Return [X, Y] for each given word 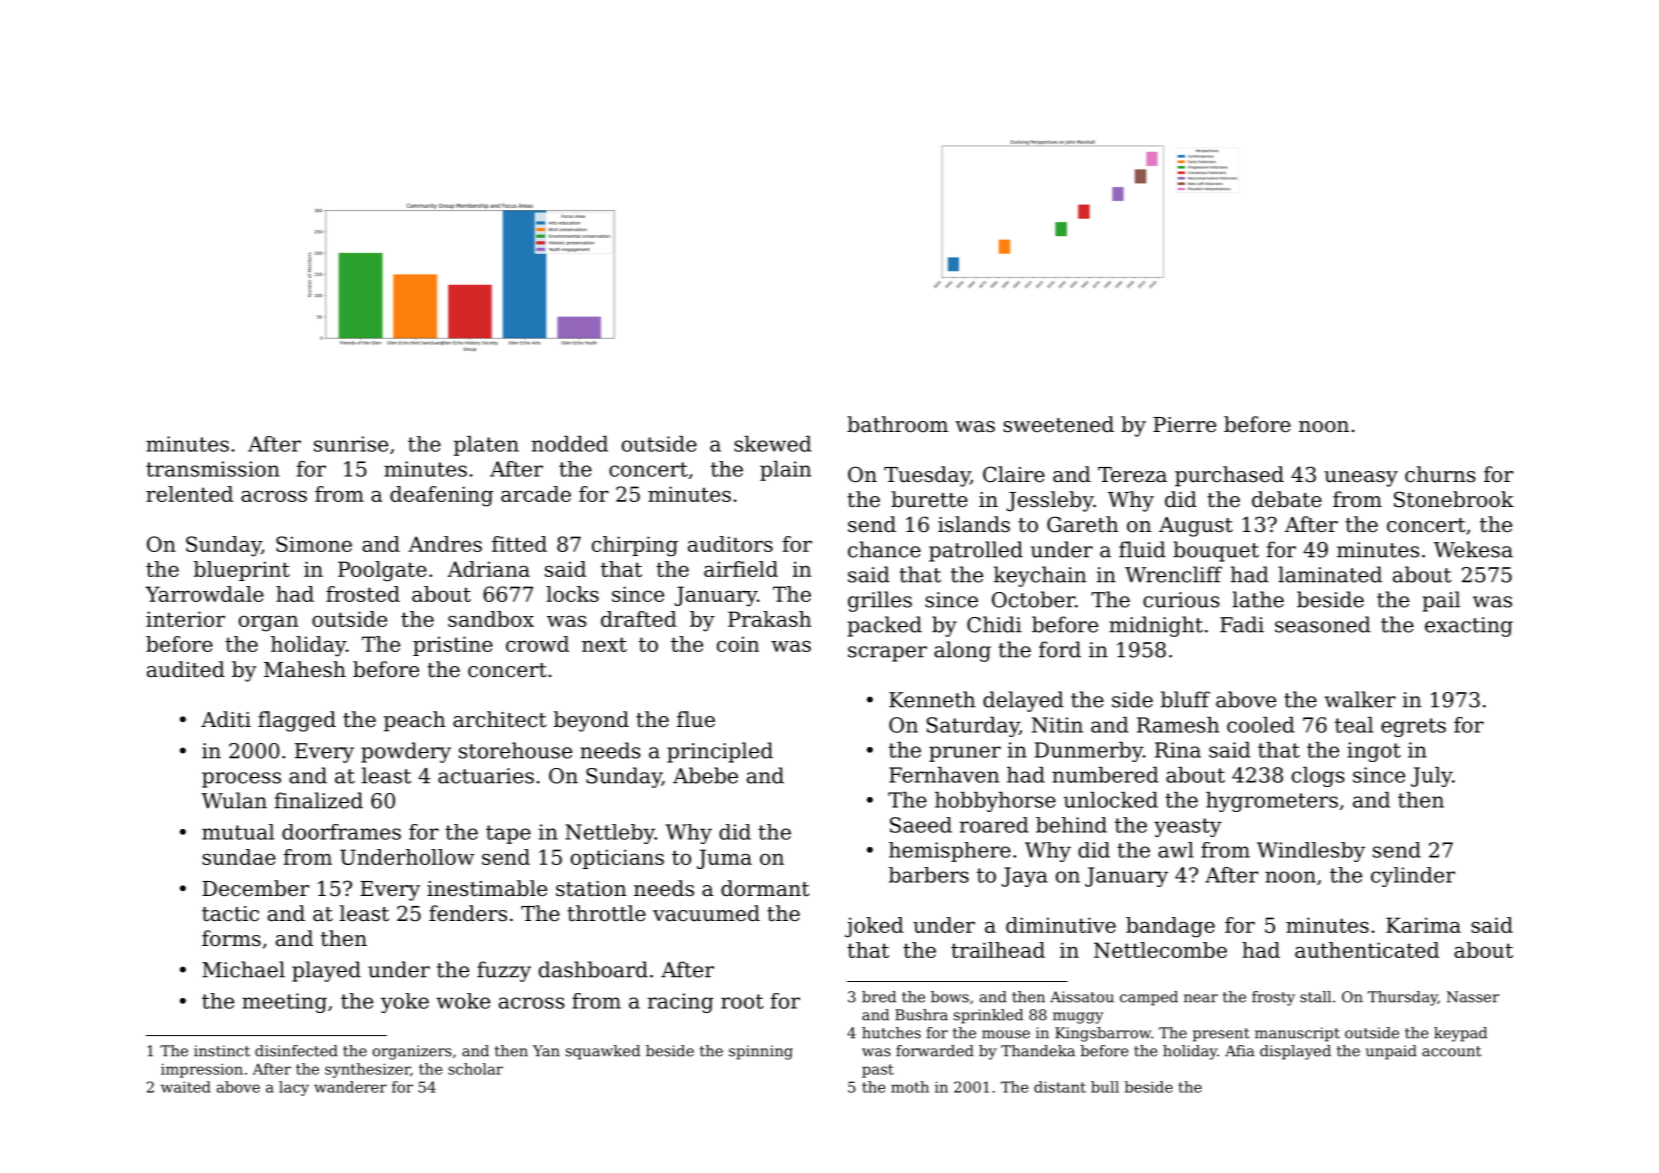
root [742, 1001]
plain [785, 471]
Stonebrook [1454, 499]
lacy [294, 1088]
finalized [319, 800]
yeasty [1188, 827]
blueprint [242, 571]
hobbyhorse [995, 802]
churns [1440, 474]
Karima [1423, 925]
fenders [468, 913]
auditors [730, 544]
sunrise [351, 444]
